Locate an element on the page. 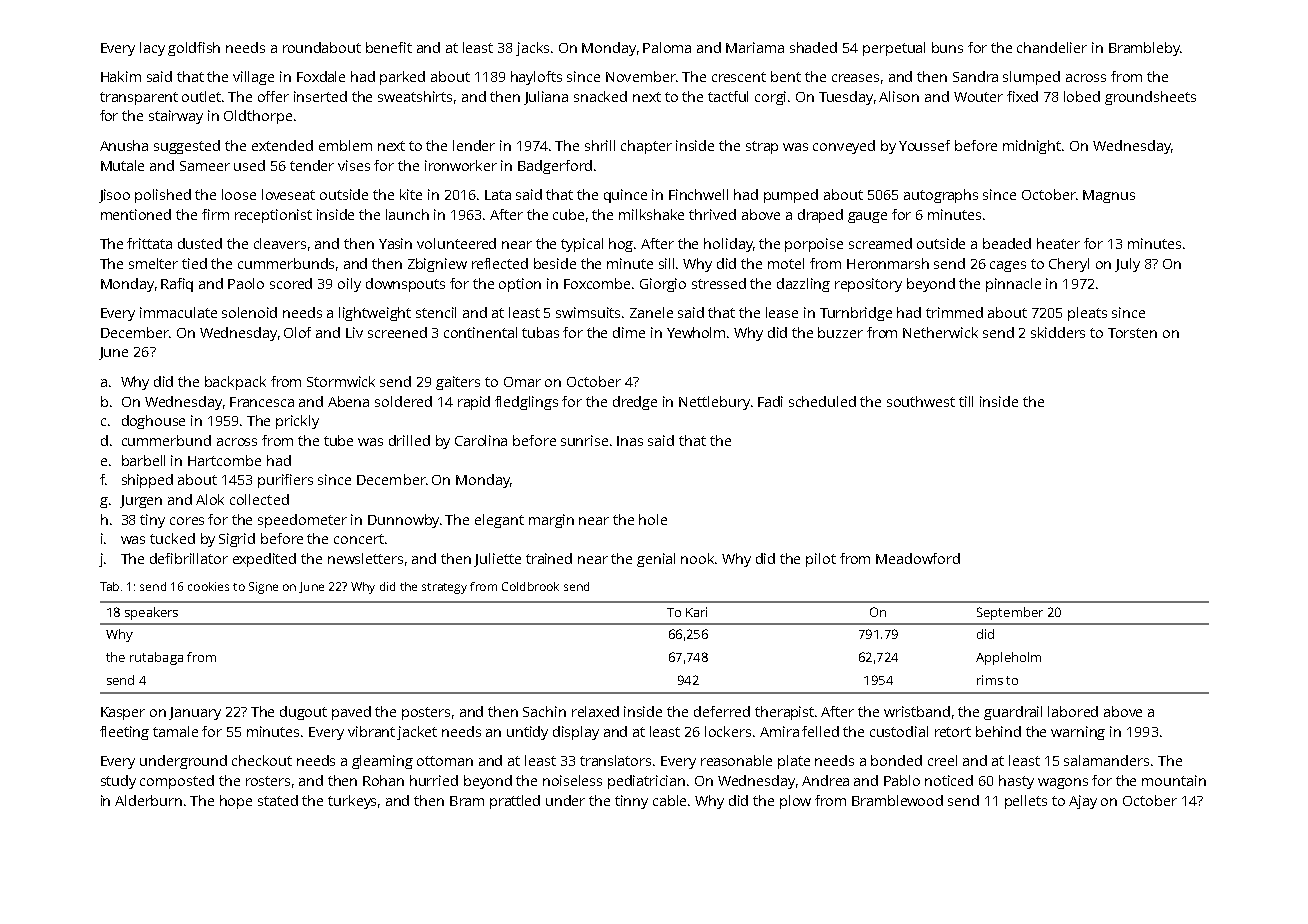 Image resolution: width=1308 pixels, height=924 pixels. till is located at coordinates (966, 401).
